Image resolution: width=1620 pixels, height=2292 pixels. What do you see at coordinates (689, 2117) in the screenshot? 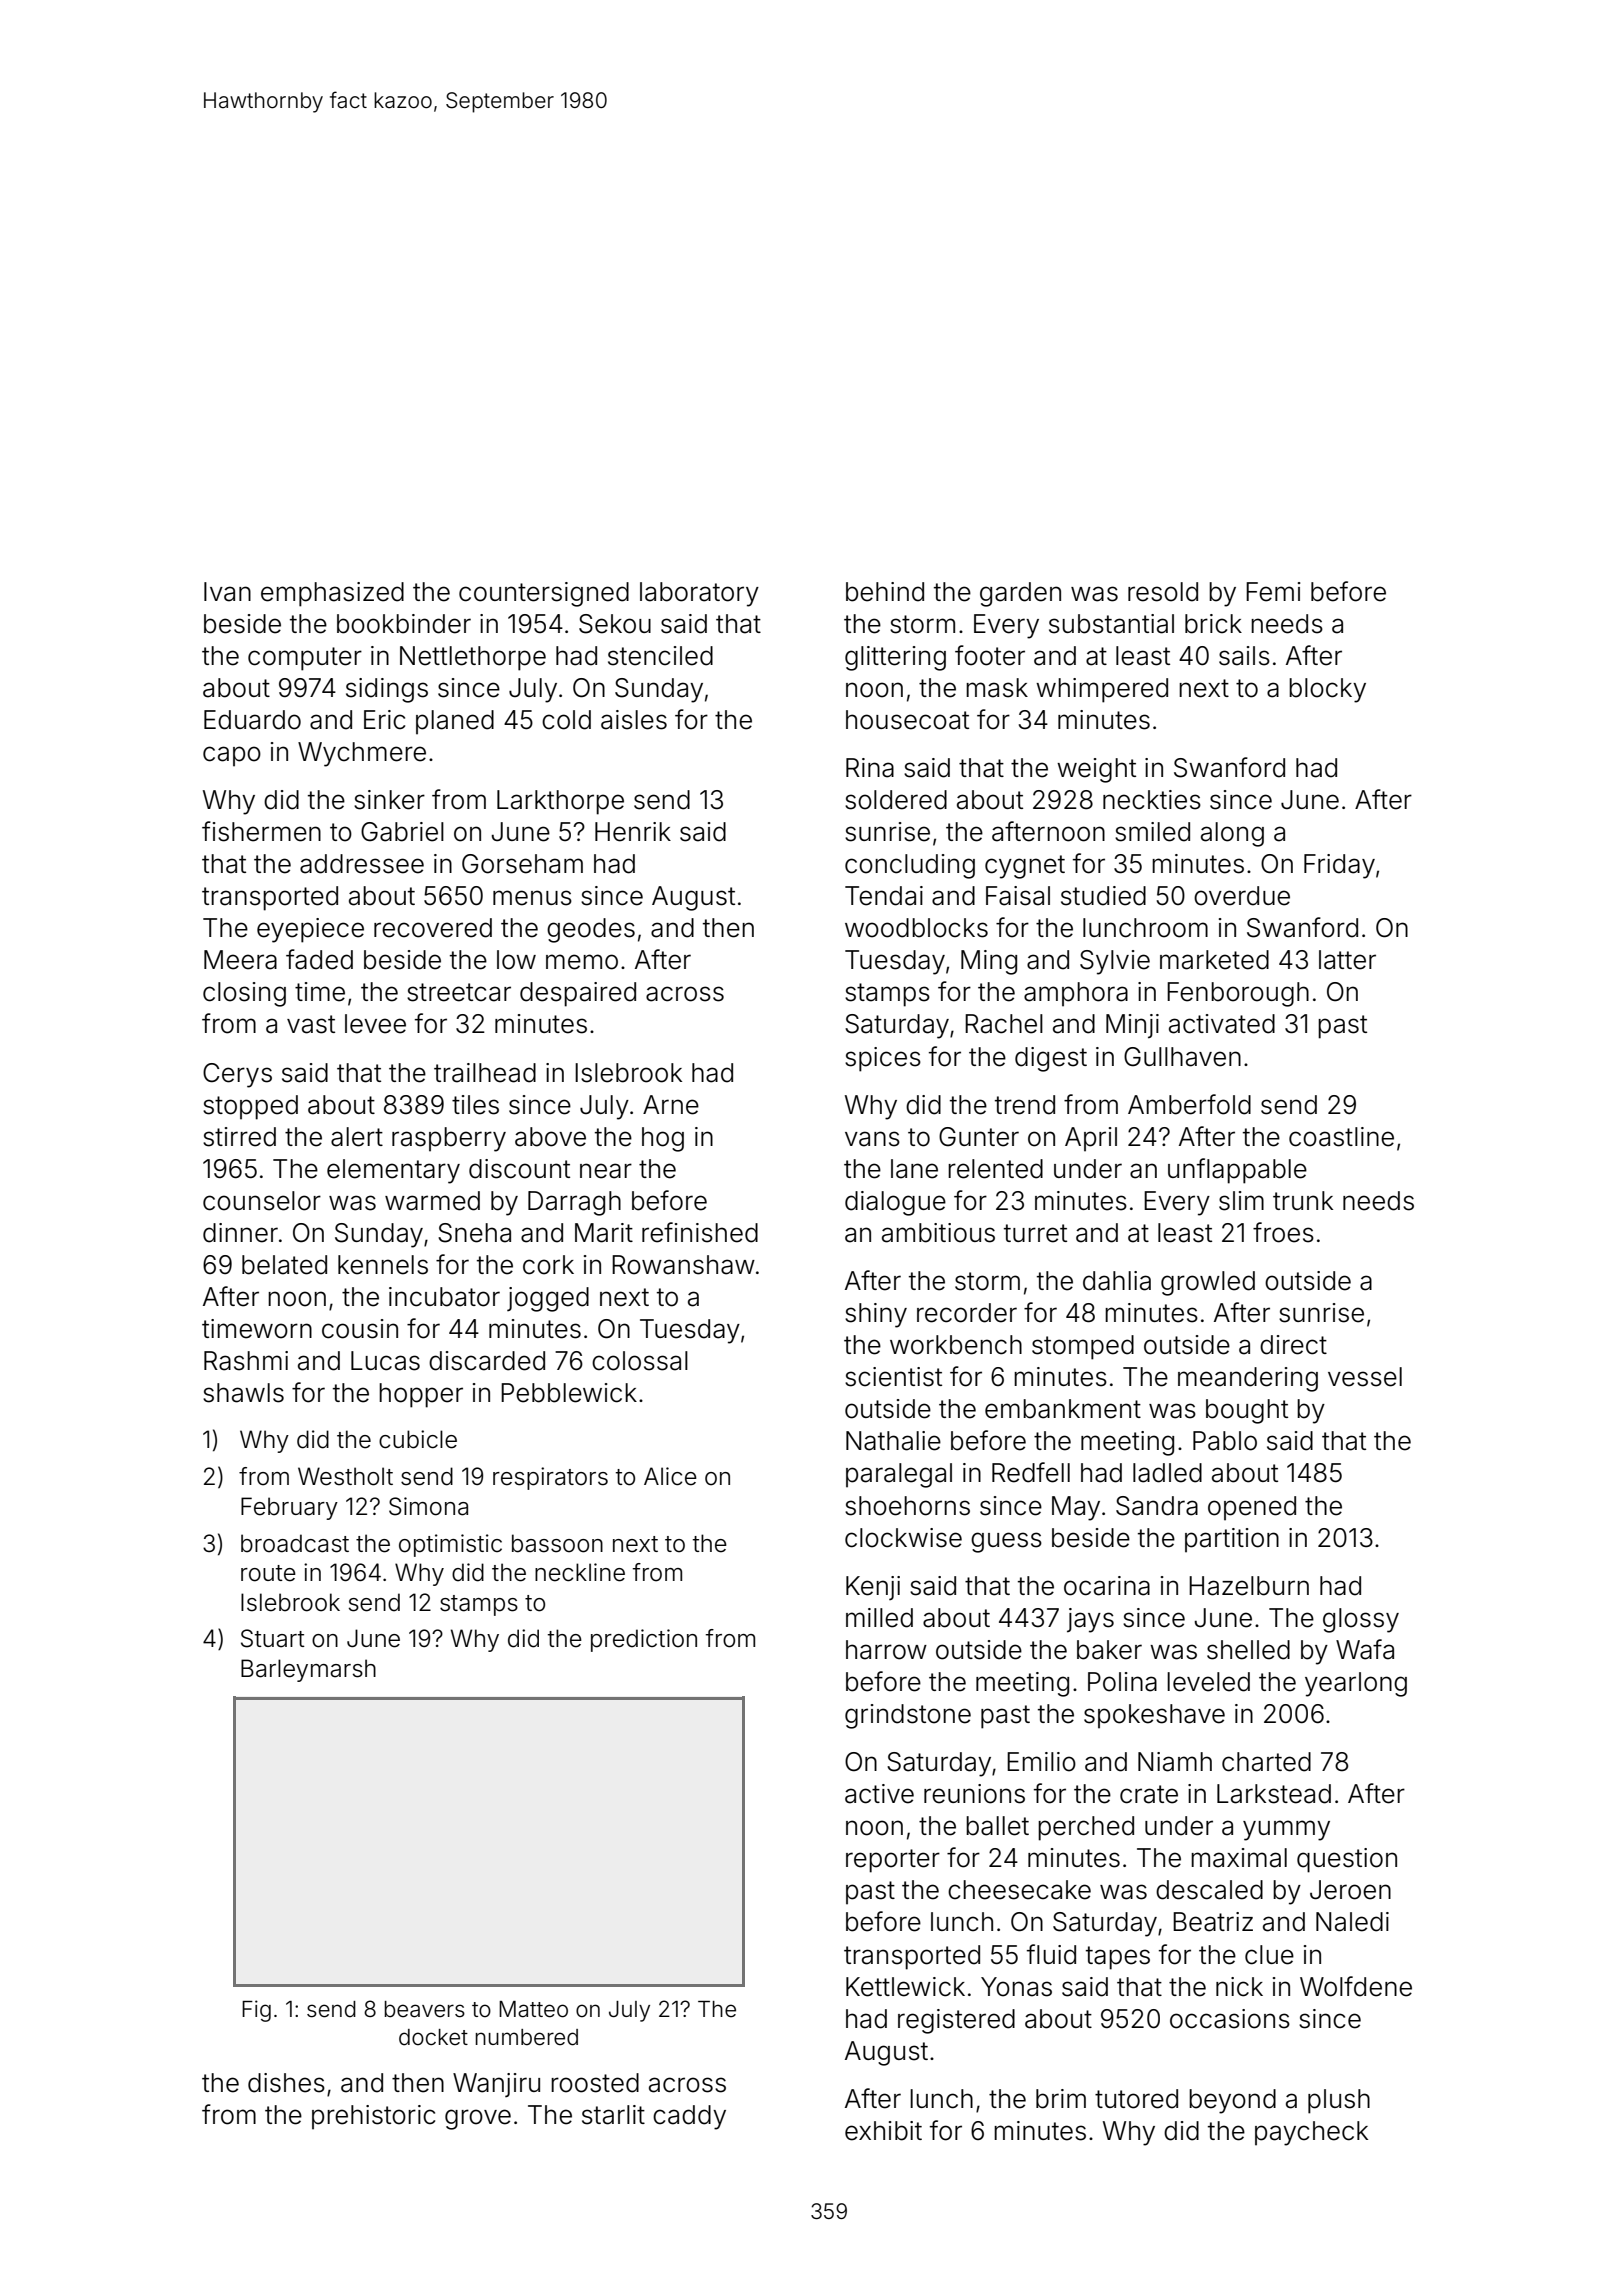
I see `caddy` at bounding box center [689, 2117].
